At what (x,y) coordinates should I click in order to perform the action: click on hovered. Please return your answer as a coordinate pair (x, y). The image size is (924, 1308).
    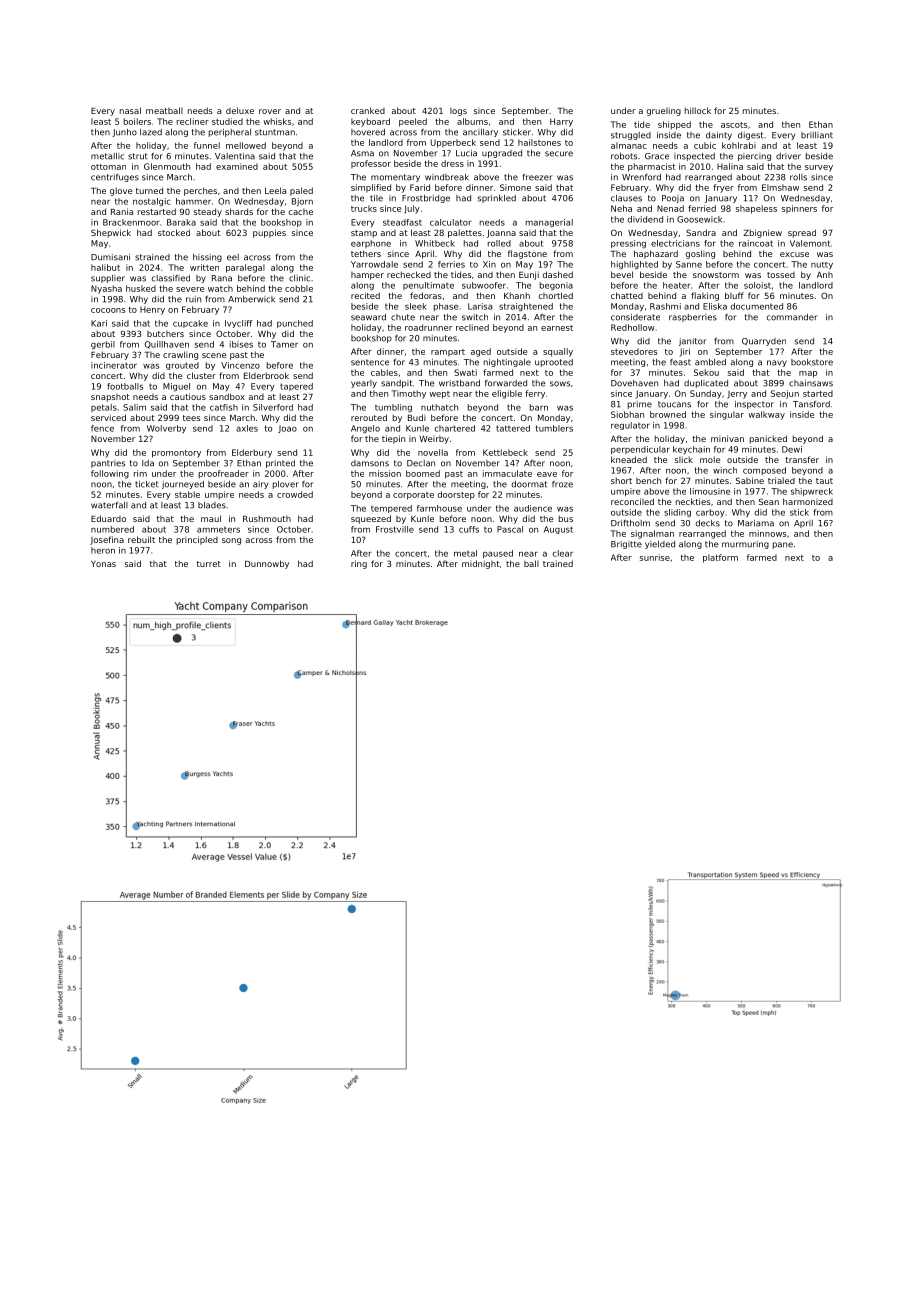
    Looking at the image, I should click on (368, 132).
